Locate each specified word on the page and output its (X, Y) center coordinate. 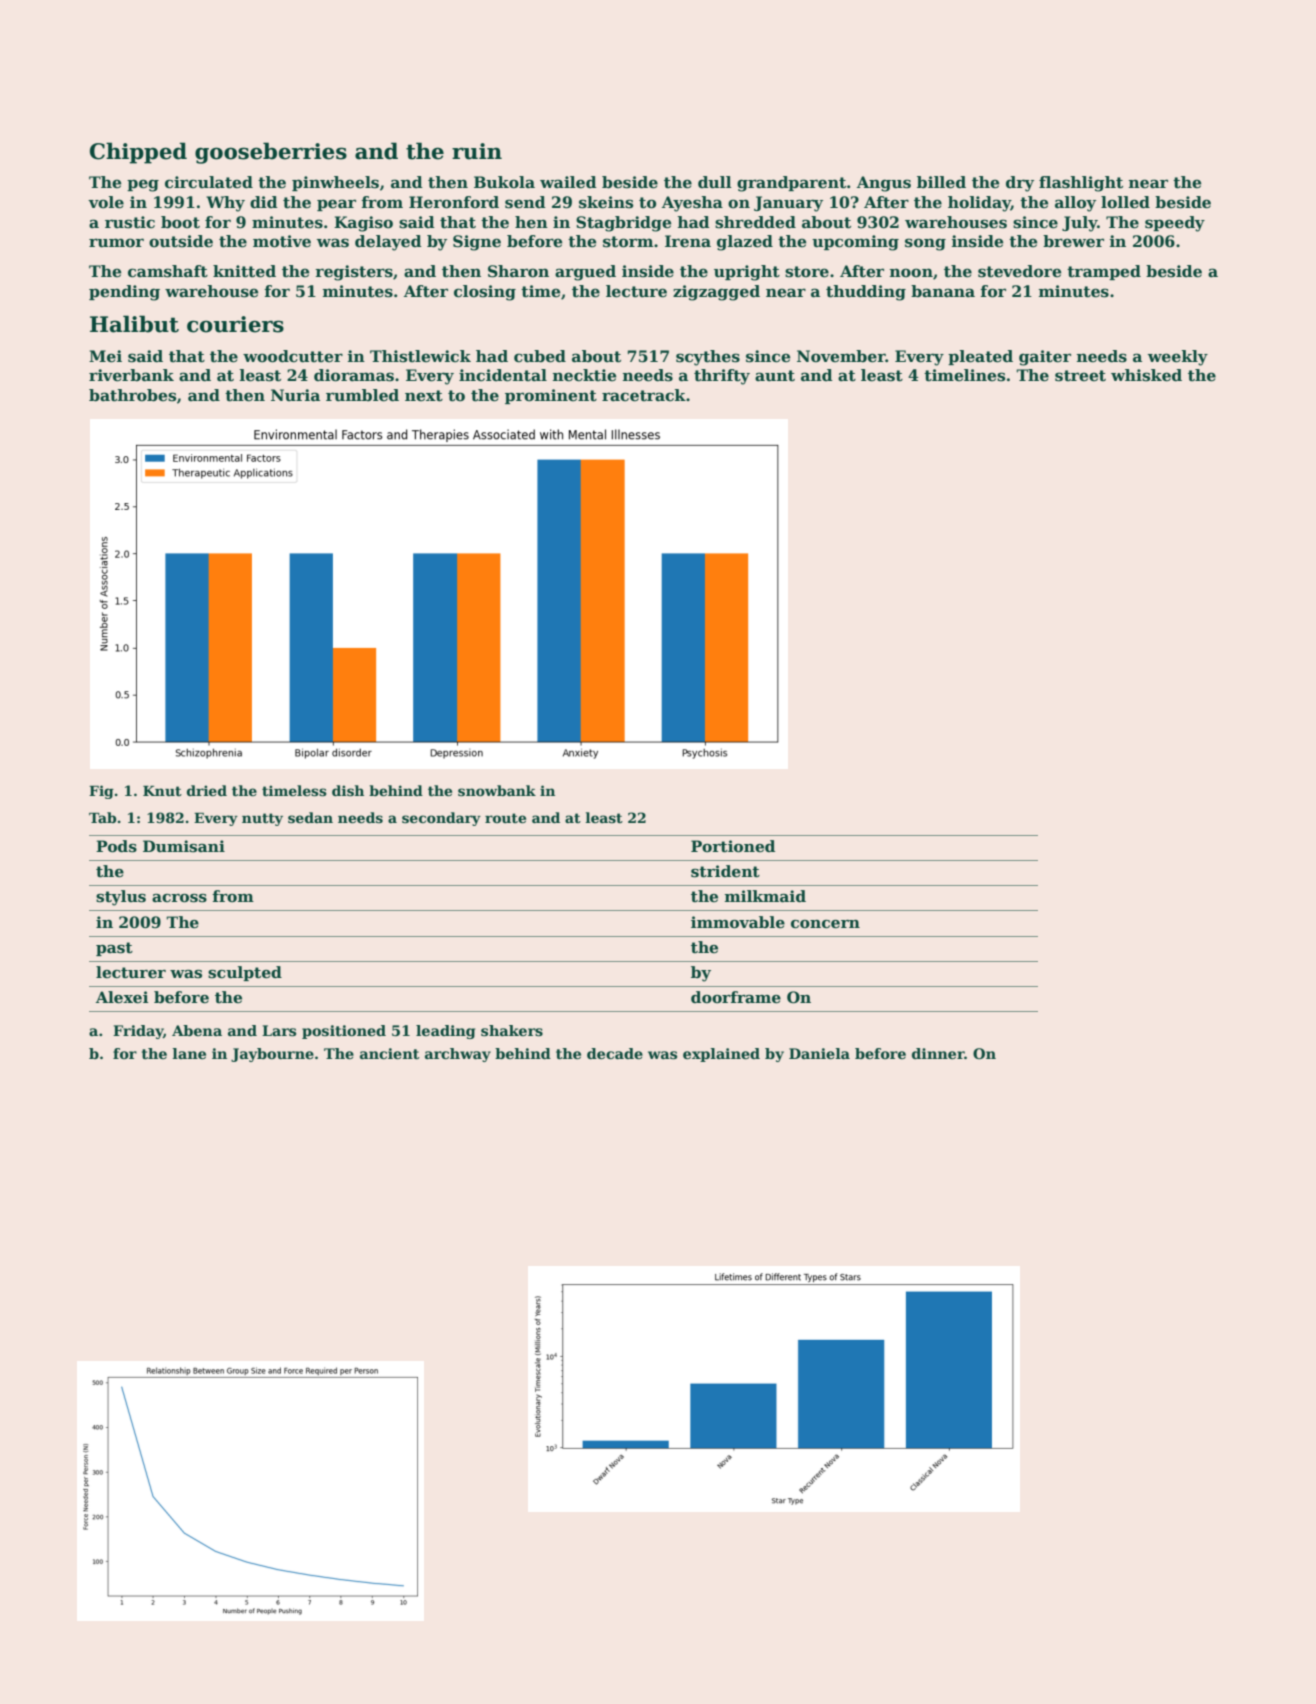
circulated (209, 182)
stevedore (1019, 271)
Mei (105, 356)
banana (943, 291)
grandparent (791, 184)
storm (628, 242)
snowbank (497, 790)
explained (721, 1055)
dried (207, 790)
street (1080, 376)
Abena (197, 1030)
